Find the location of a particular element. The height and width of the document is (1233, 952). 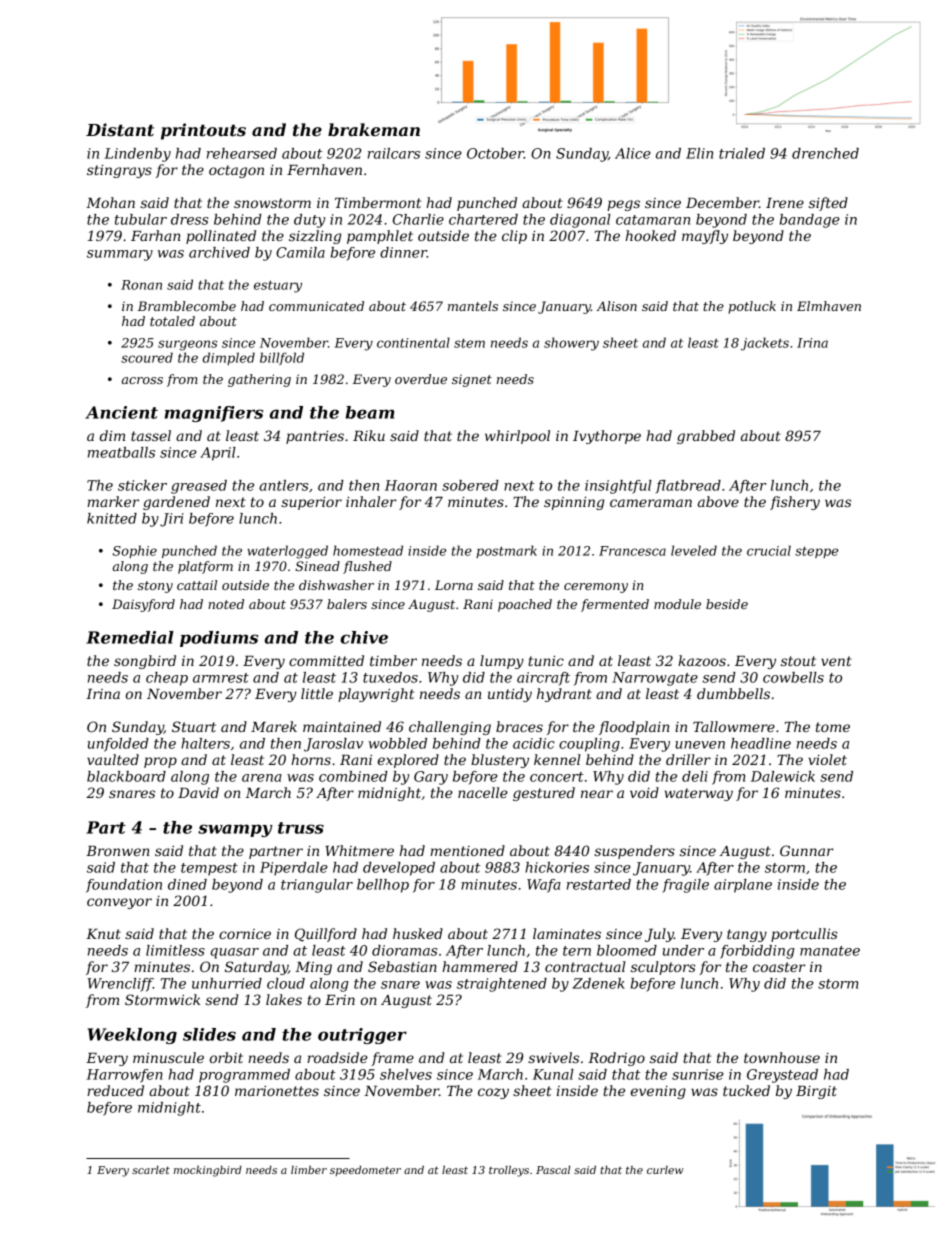

outrigger is located at coordinates (362, 1036).
